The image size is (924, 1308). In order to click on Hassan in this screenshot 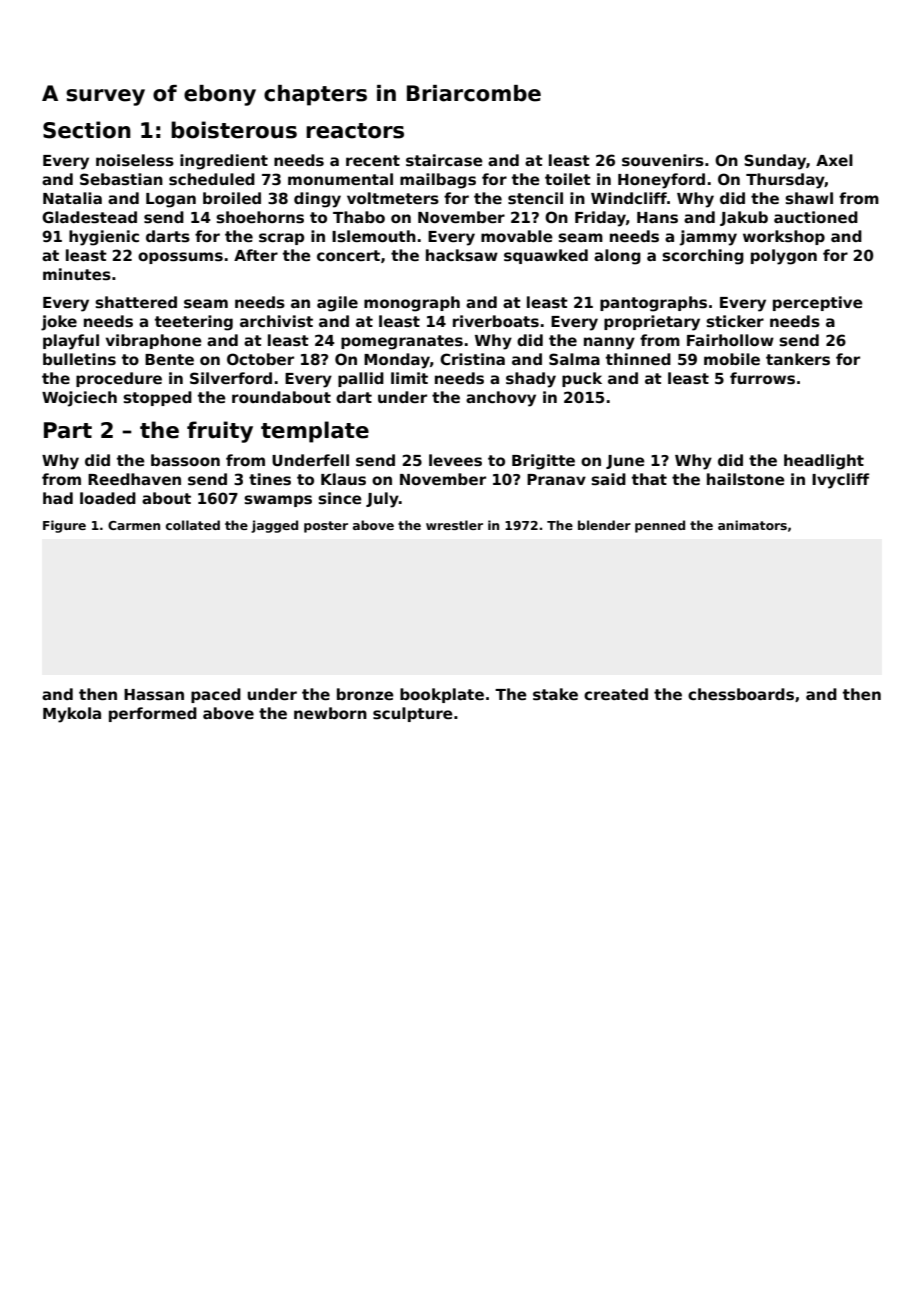, I will do `click(154, 695)`.
